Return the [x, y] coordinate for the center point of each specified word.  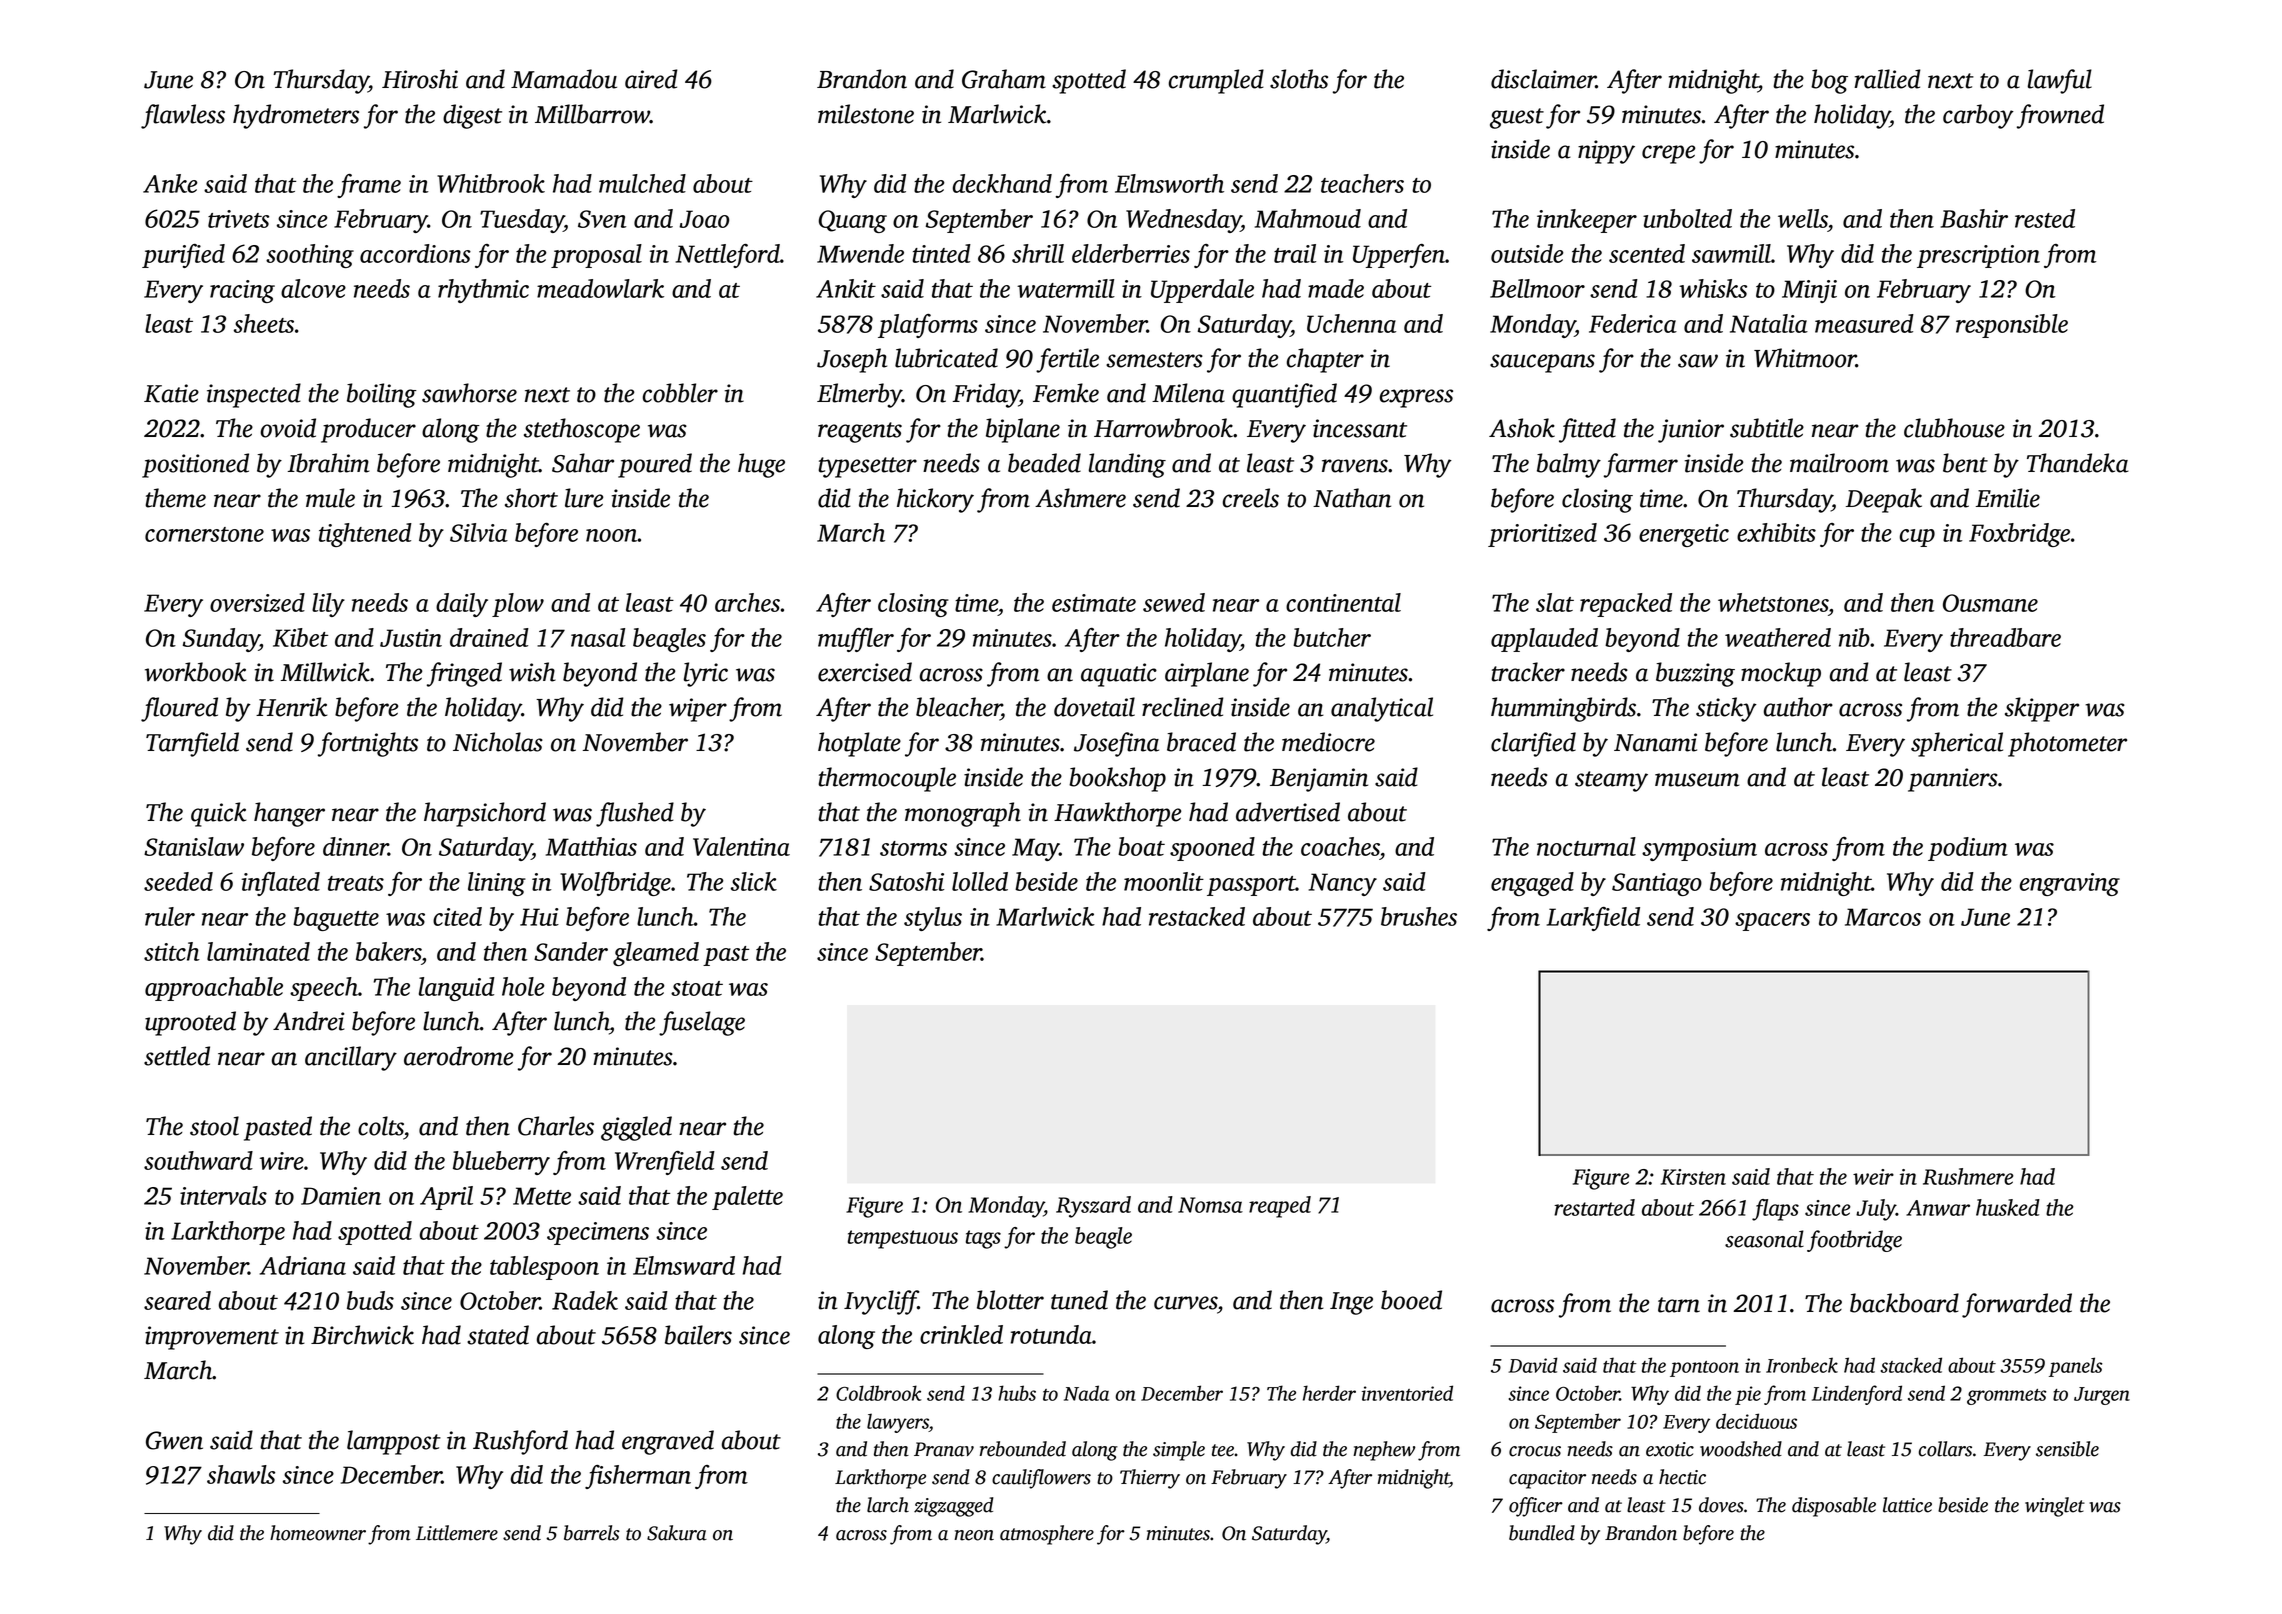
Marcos [1883, 917]
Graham [1004, 79]
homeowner [318, 1533]
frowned [2060, 116]
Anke [170, 183]
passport [1251, 886]
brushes [1419, 916]
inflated [281, 884]
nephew [1384, 1451]
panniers [1953, 780]
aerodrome [458, 1056]
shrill [1038, 253]
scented [1647, 253]
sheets [264, 323]
